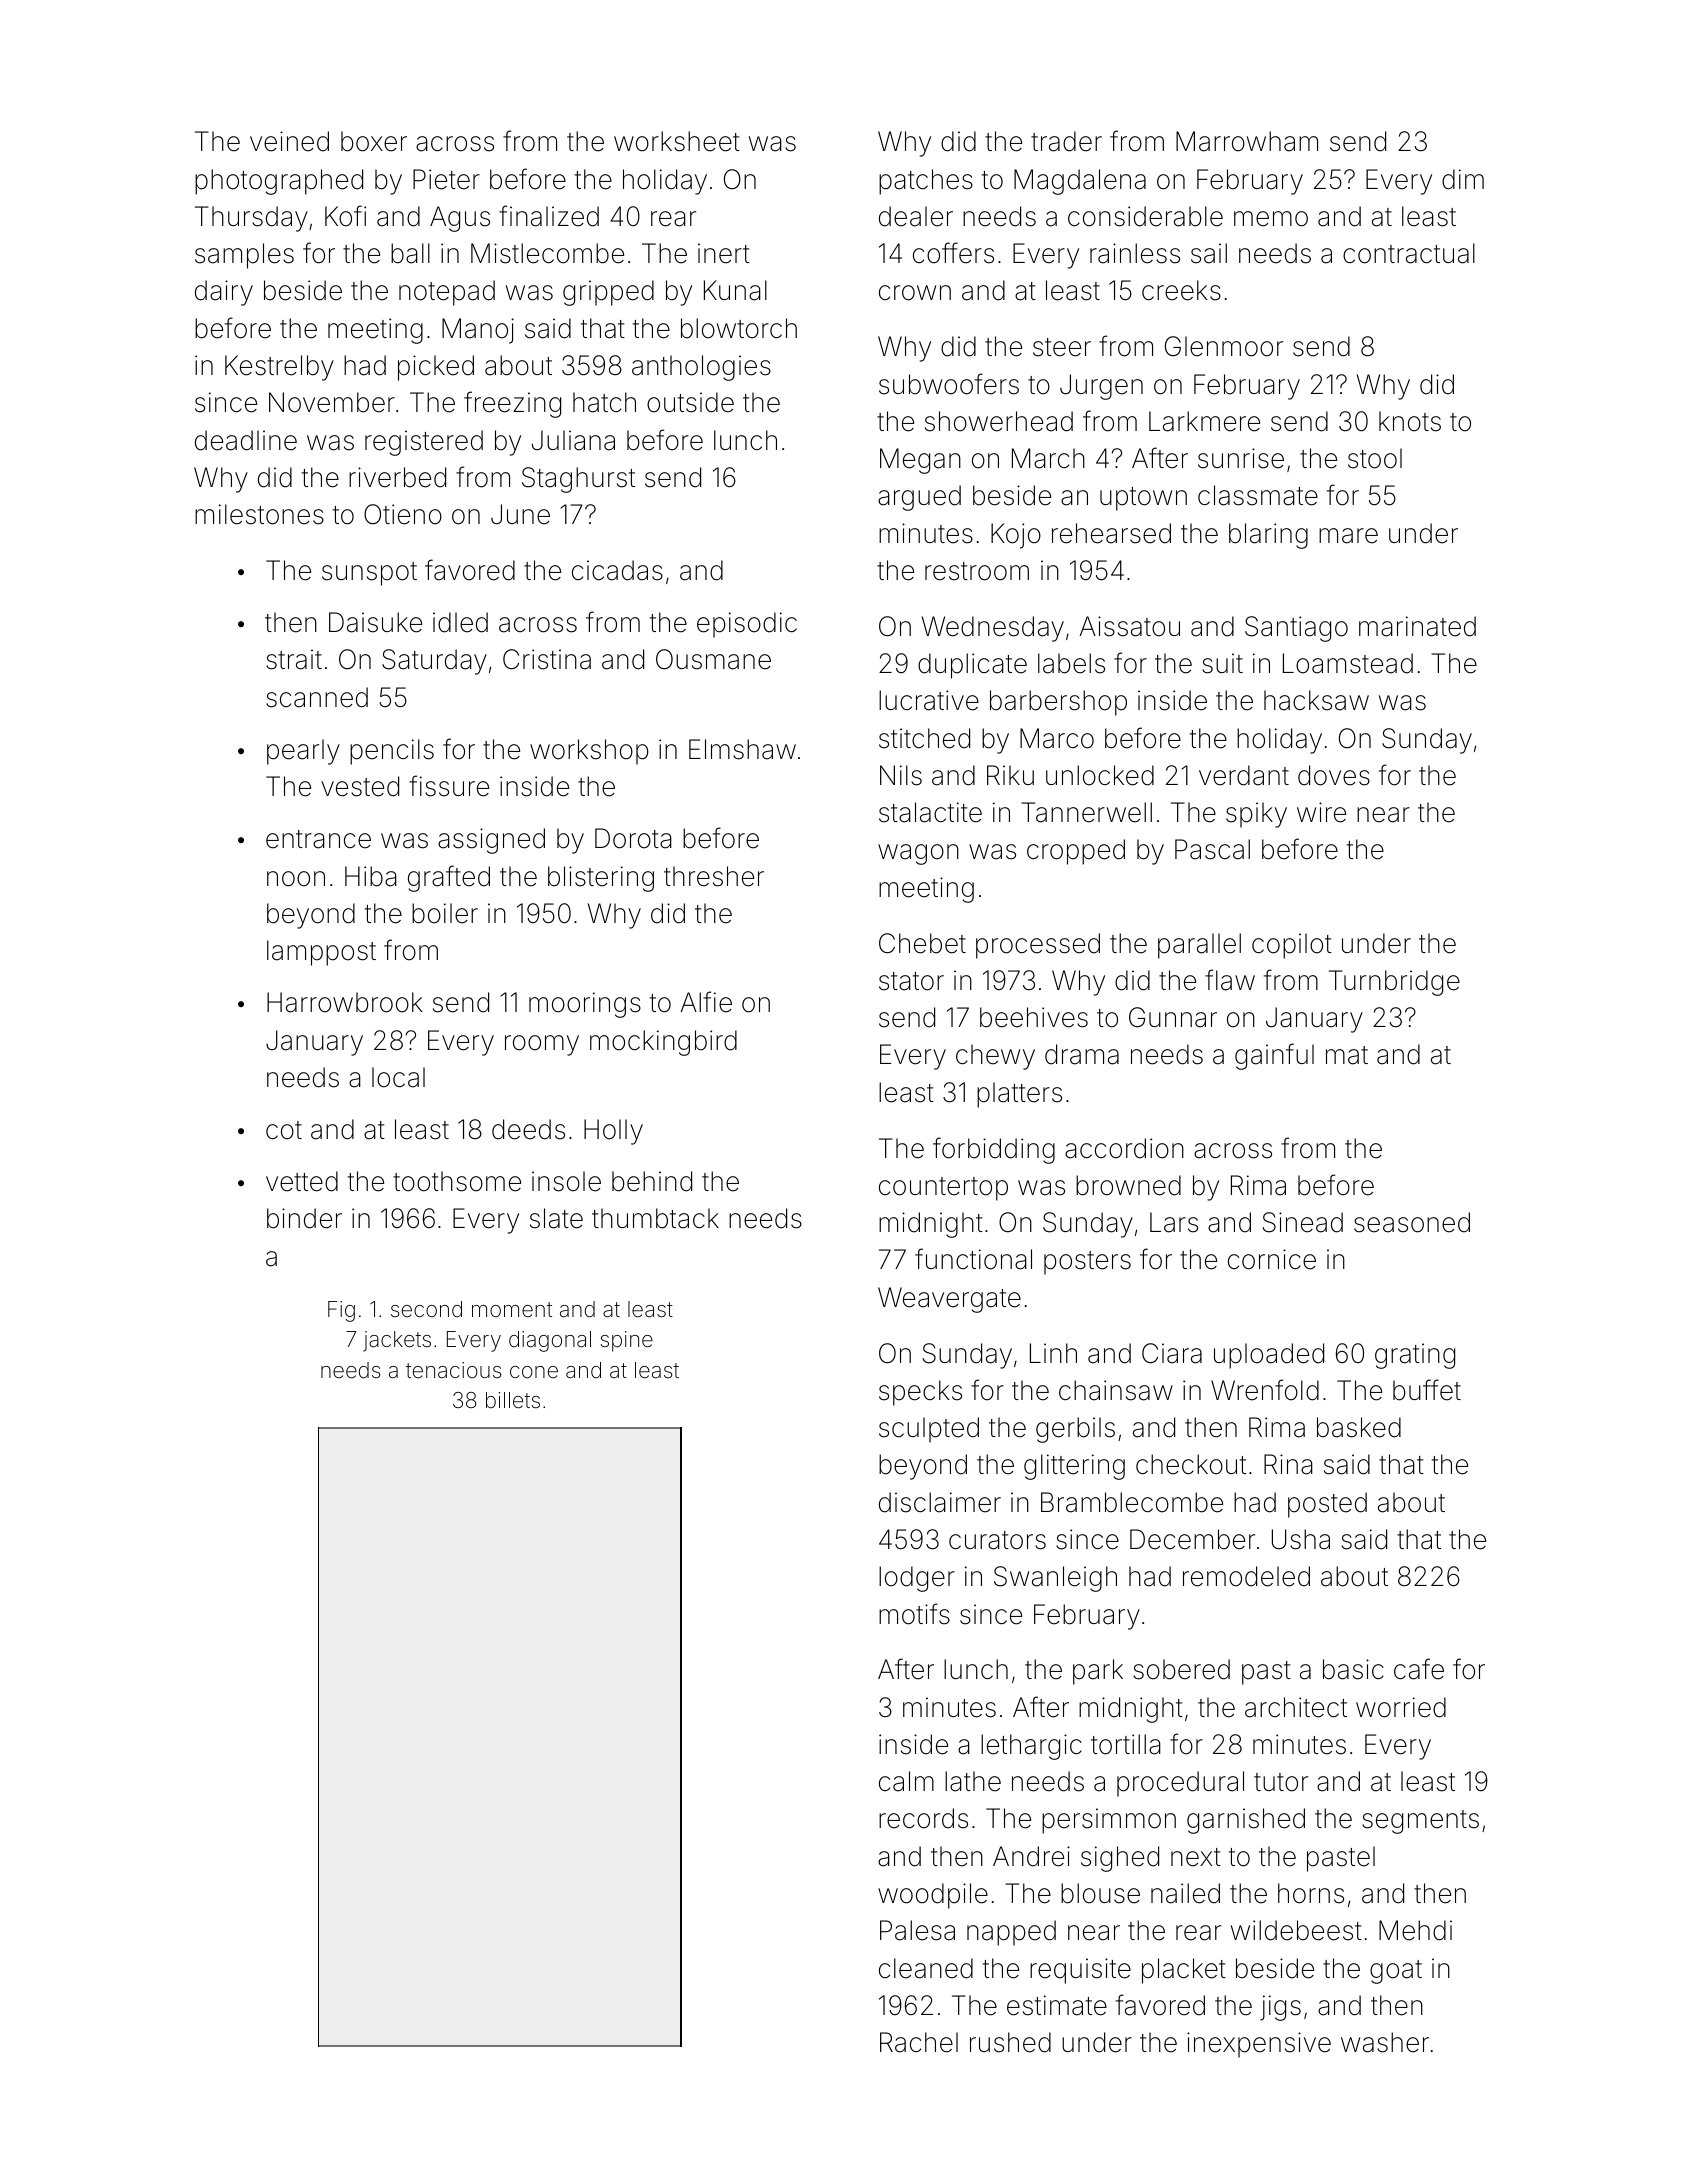  What do you see at coordinates (513, 1400) in the screenshot?
I see `billets` at bounding box center [513, 1400].
